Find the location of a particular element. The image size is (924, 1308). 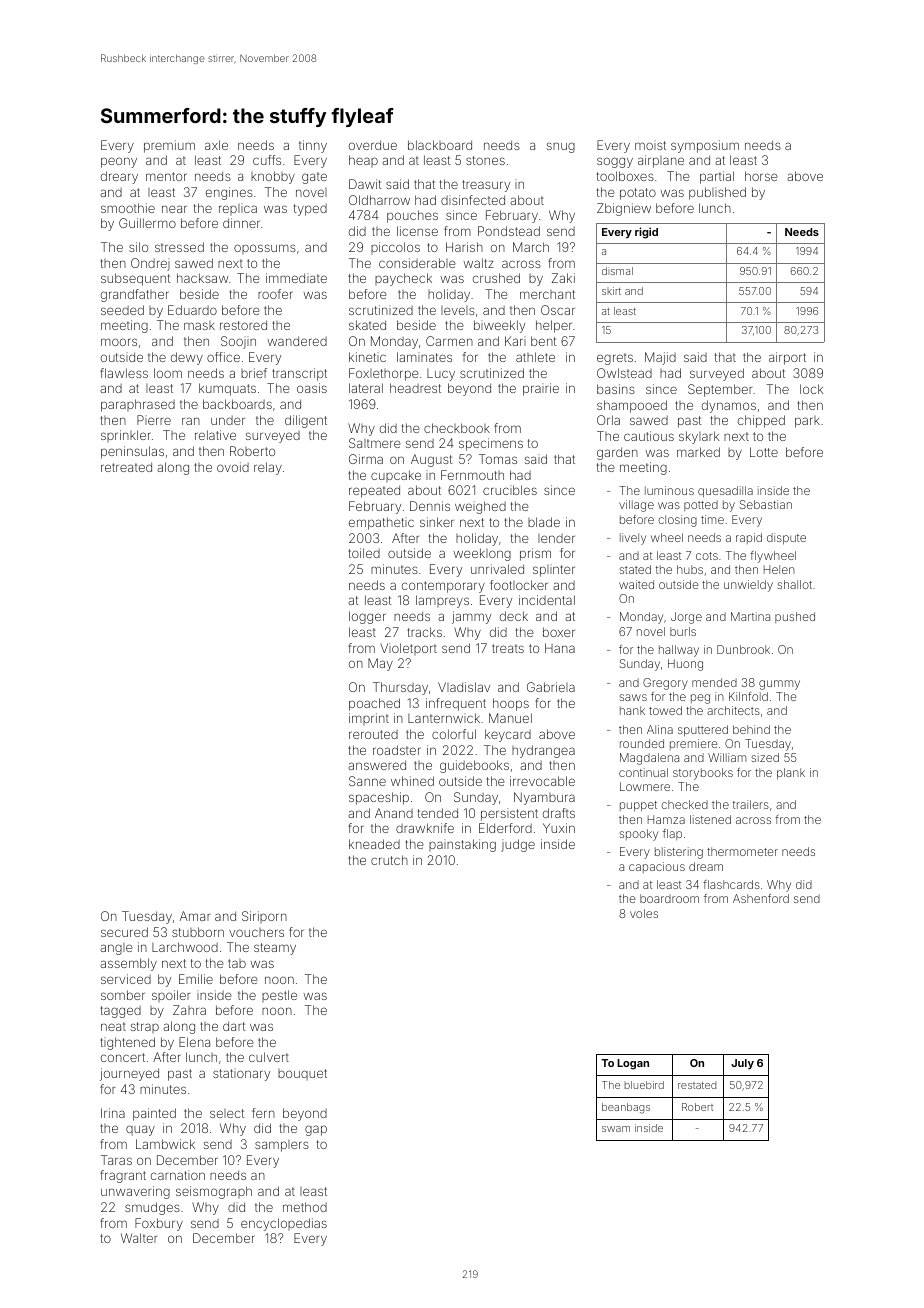

somber is located at coordinates (123, 995).
